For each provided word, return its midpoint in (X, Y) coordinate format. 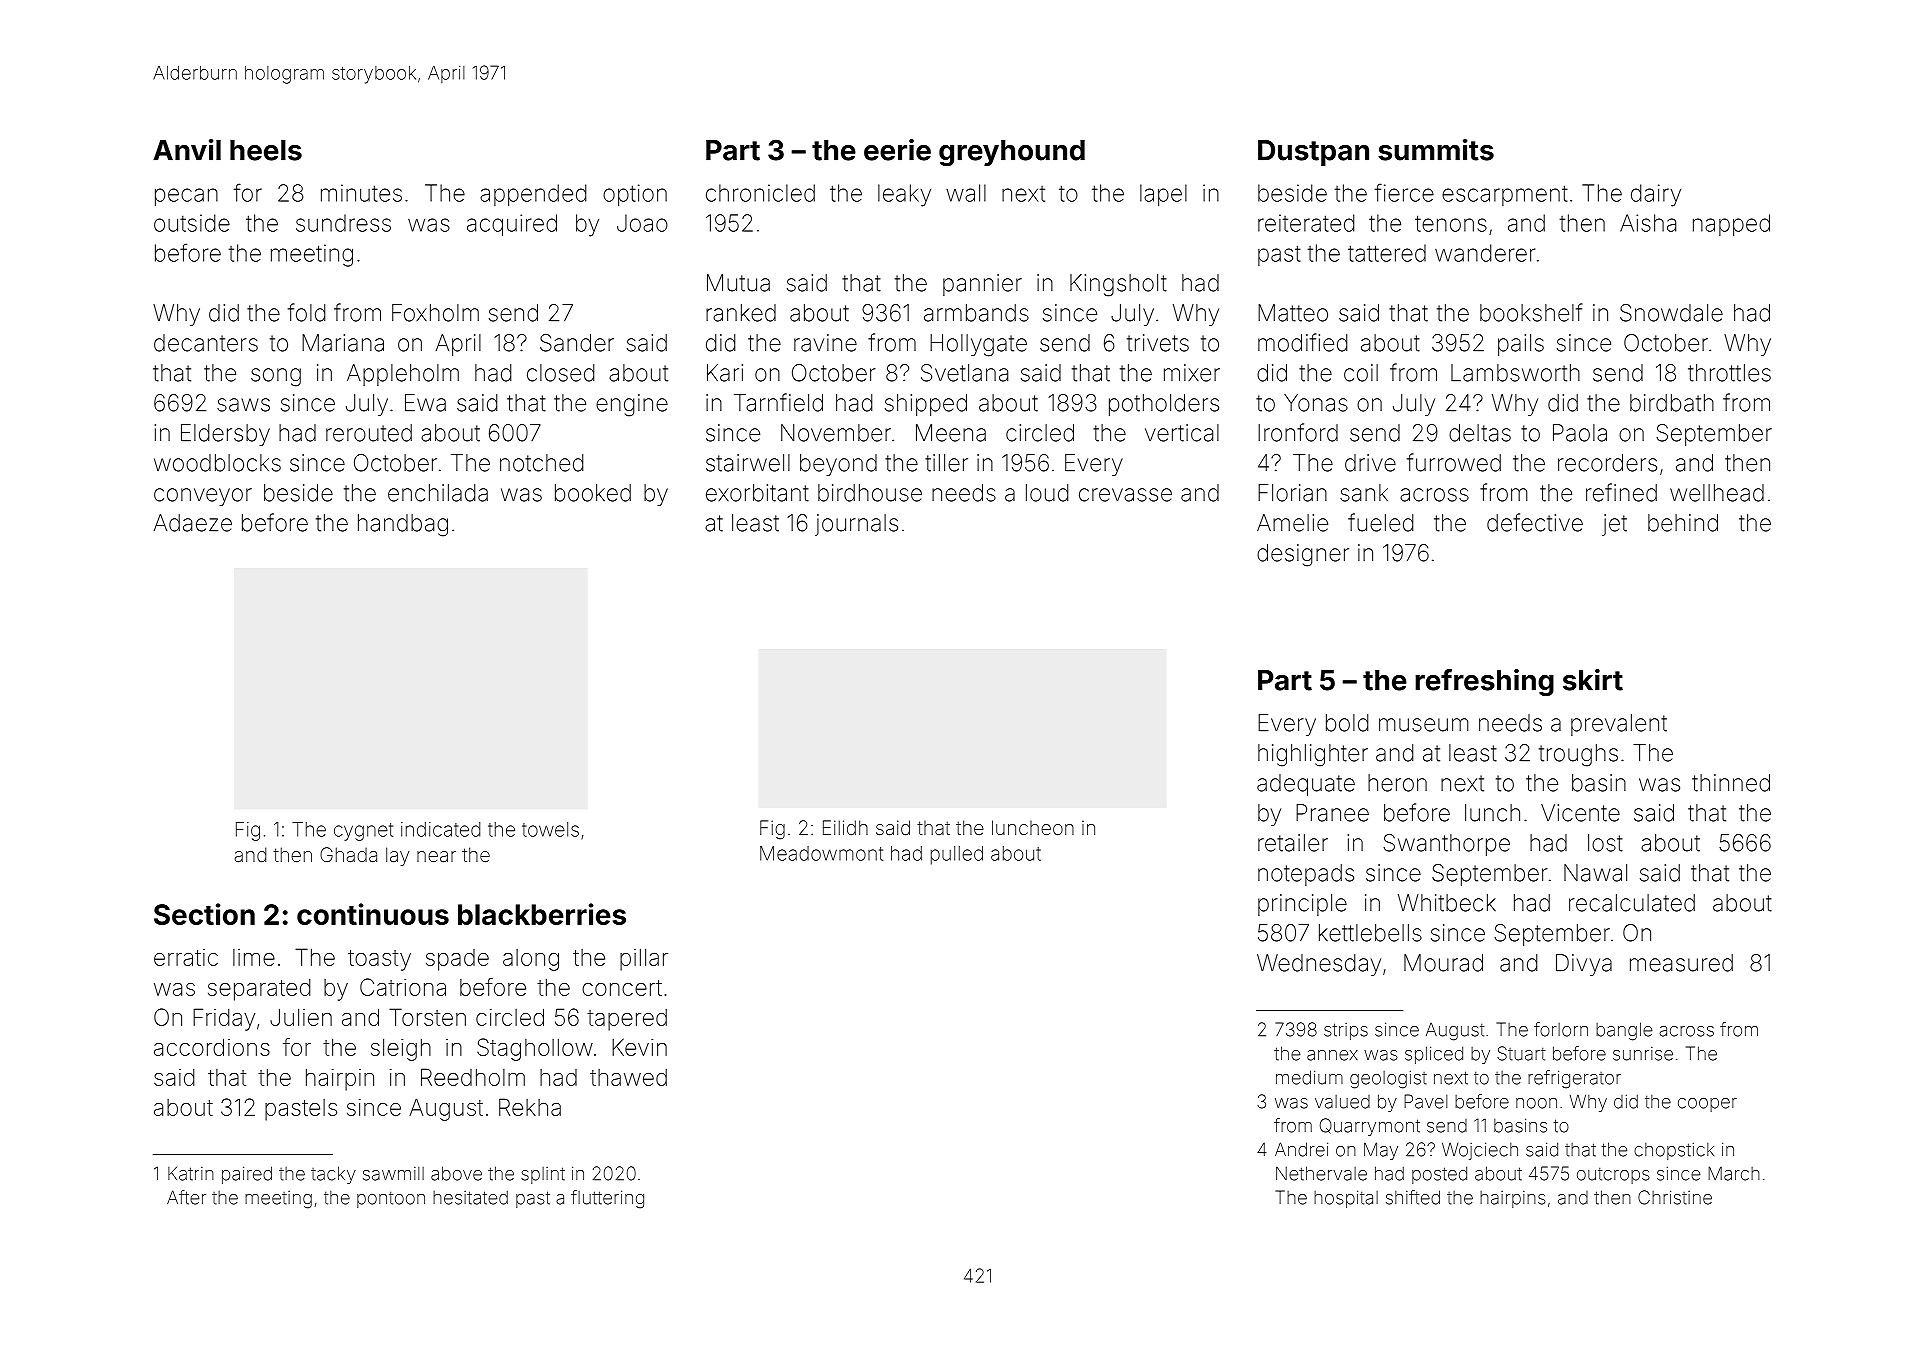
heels (266, 150)
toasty (379, 960)
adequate (1306, 785)
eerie (897, 150)
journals (856, 525)
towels (550, 829)
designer (1303, 555)
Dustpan (1313, 153)
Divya (1584, 965)
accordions (212, 1047)
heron (1397, 783)
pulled (957, 855)
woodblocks (217, 463)
